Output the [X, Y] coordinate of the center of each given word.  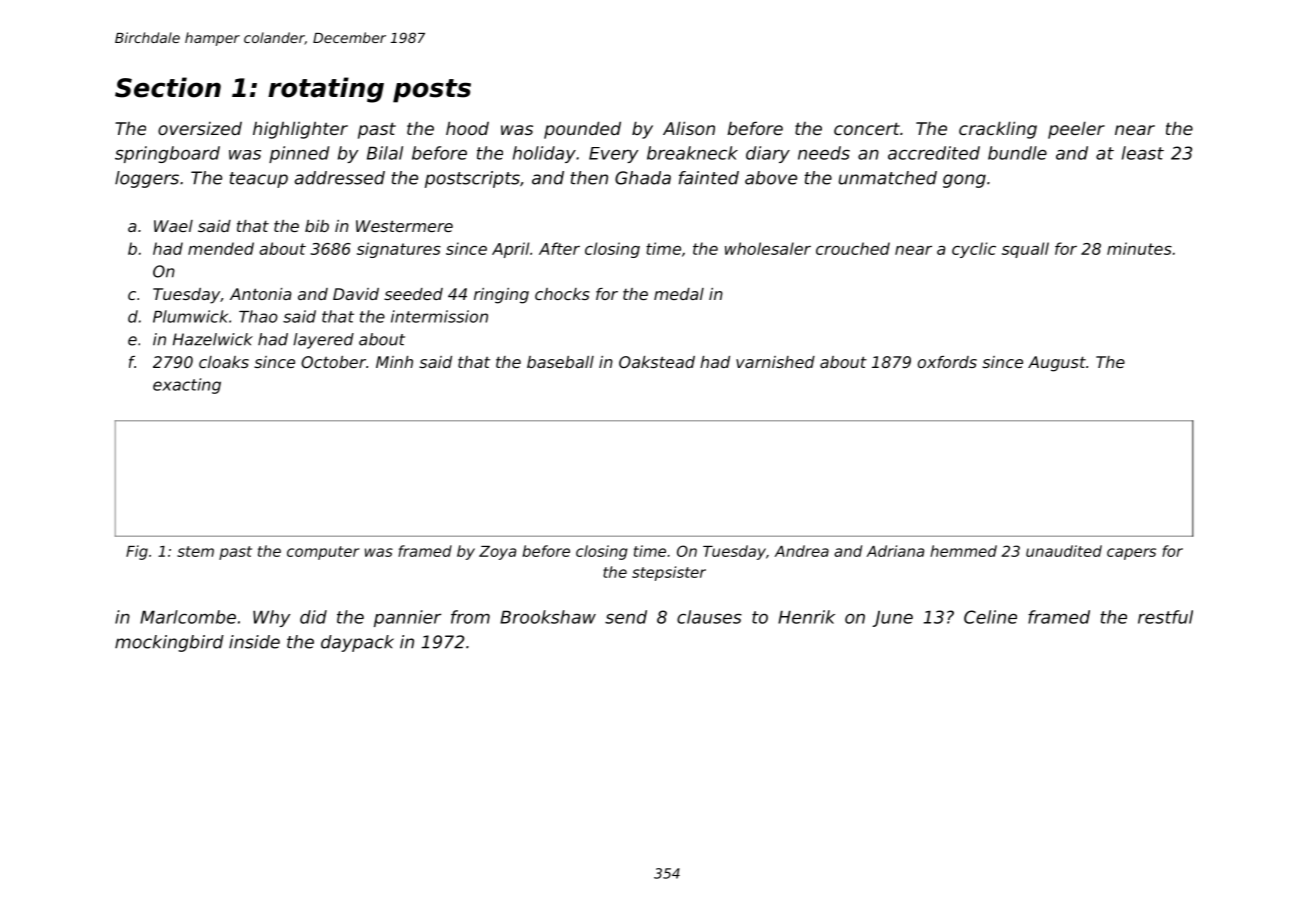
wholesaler [768, 248]
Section [168, 87]
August [1057, 364]
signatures [399, 250]
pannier [407, 618]
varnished [775, 362]
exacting [187, 386]
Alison [689, 128]
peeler [1076, 130]
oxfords [947, 362]
